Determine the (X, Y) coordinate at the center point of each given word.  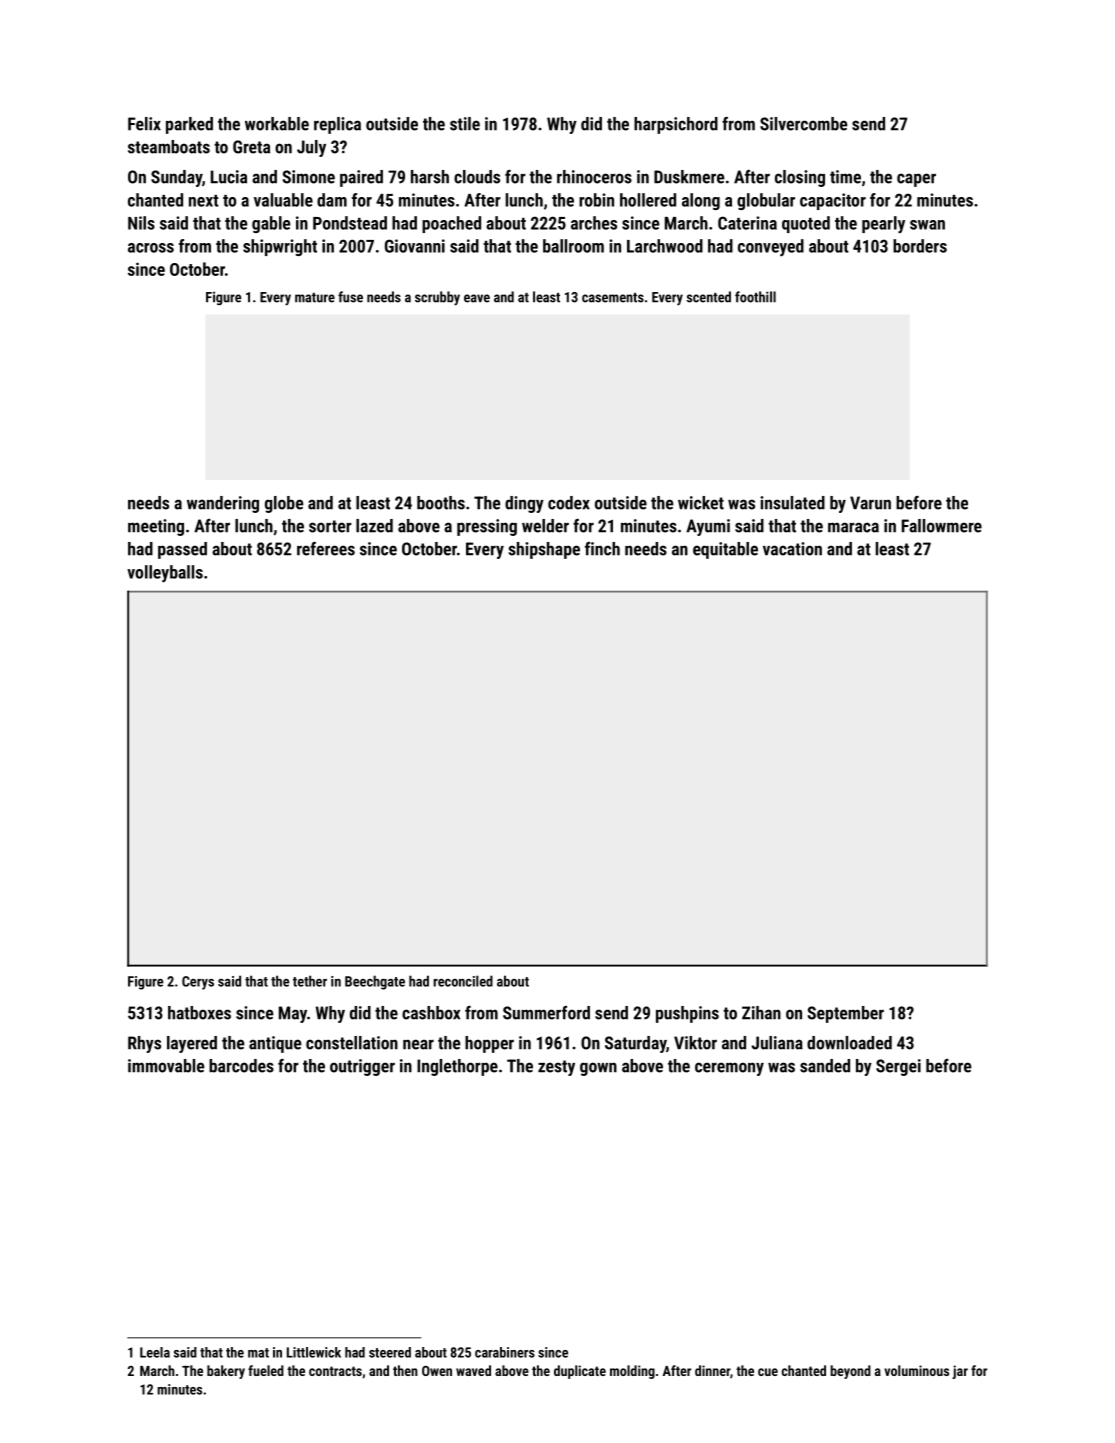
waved (473, 1370)
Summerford (546, 1013)
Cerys (198, 983)
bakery (226, 1372)
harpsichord (676, 125)
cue (768, 1372)
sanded (825, 1066)
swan (927, 225)
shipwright (280, 247)
